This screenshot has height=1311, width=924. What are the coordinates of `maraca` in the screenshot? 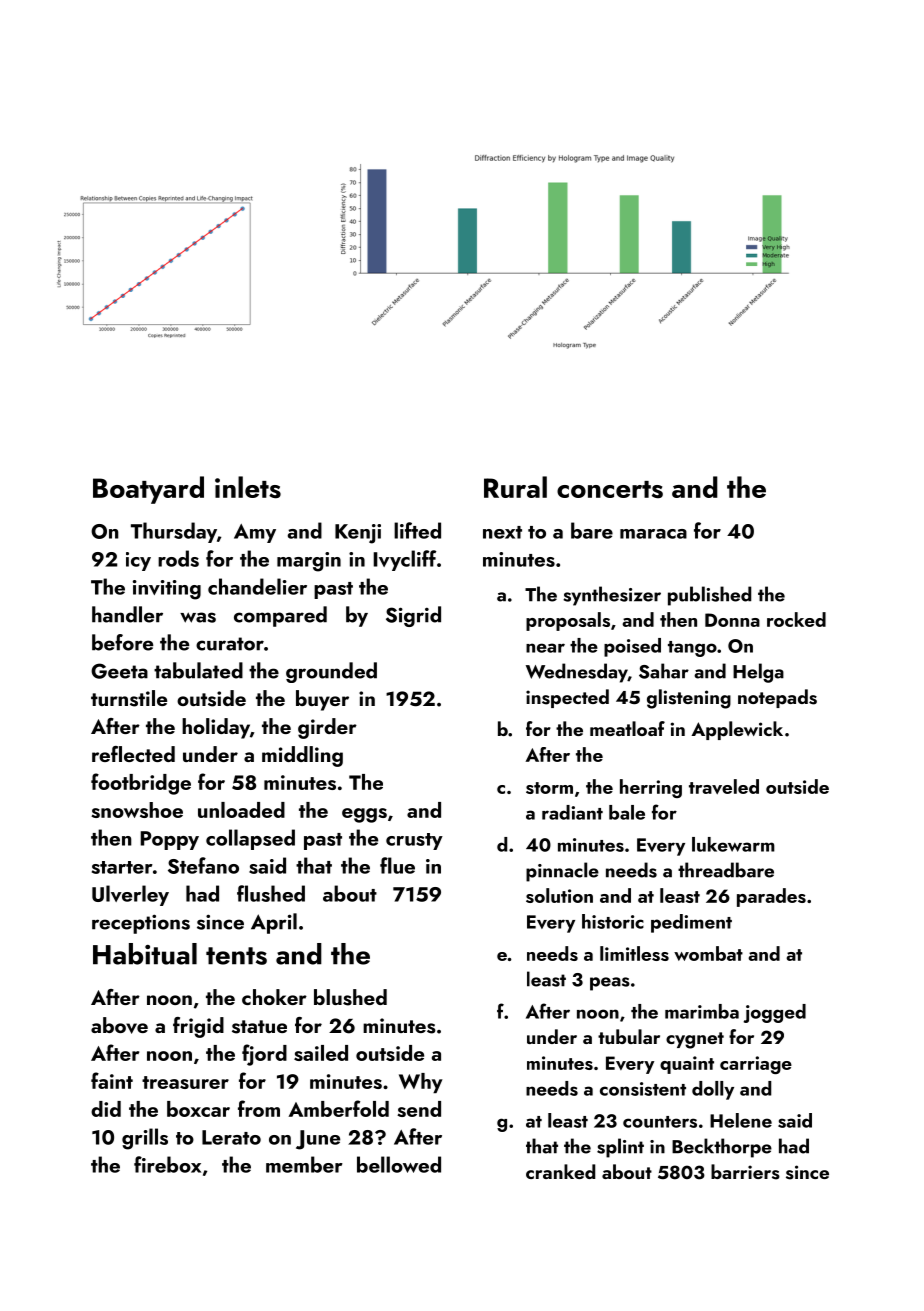 It's located at (653, 534).
